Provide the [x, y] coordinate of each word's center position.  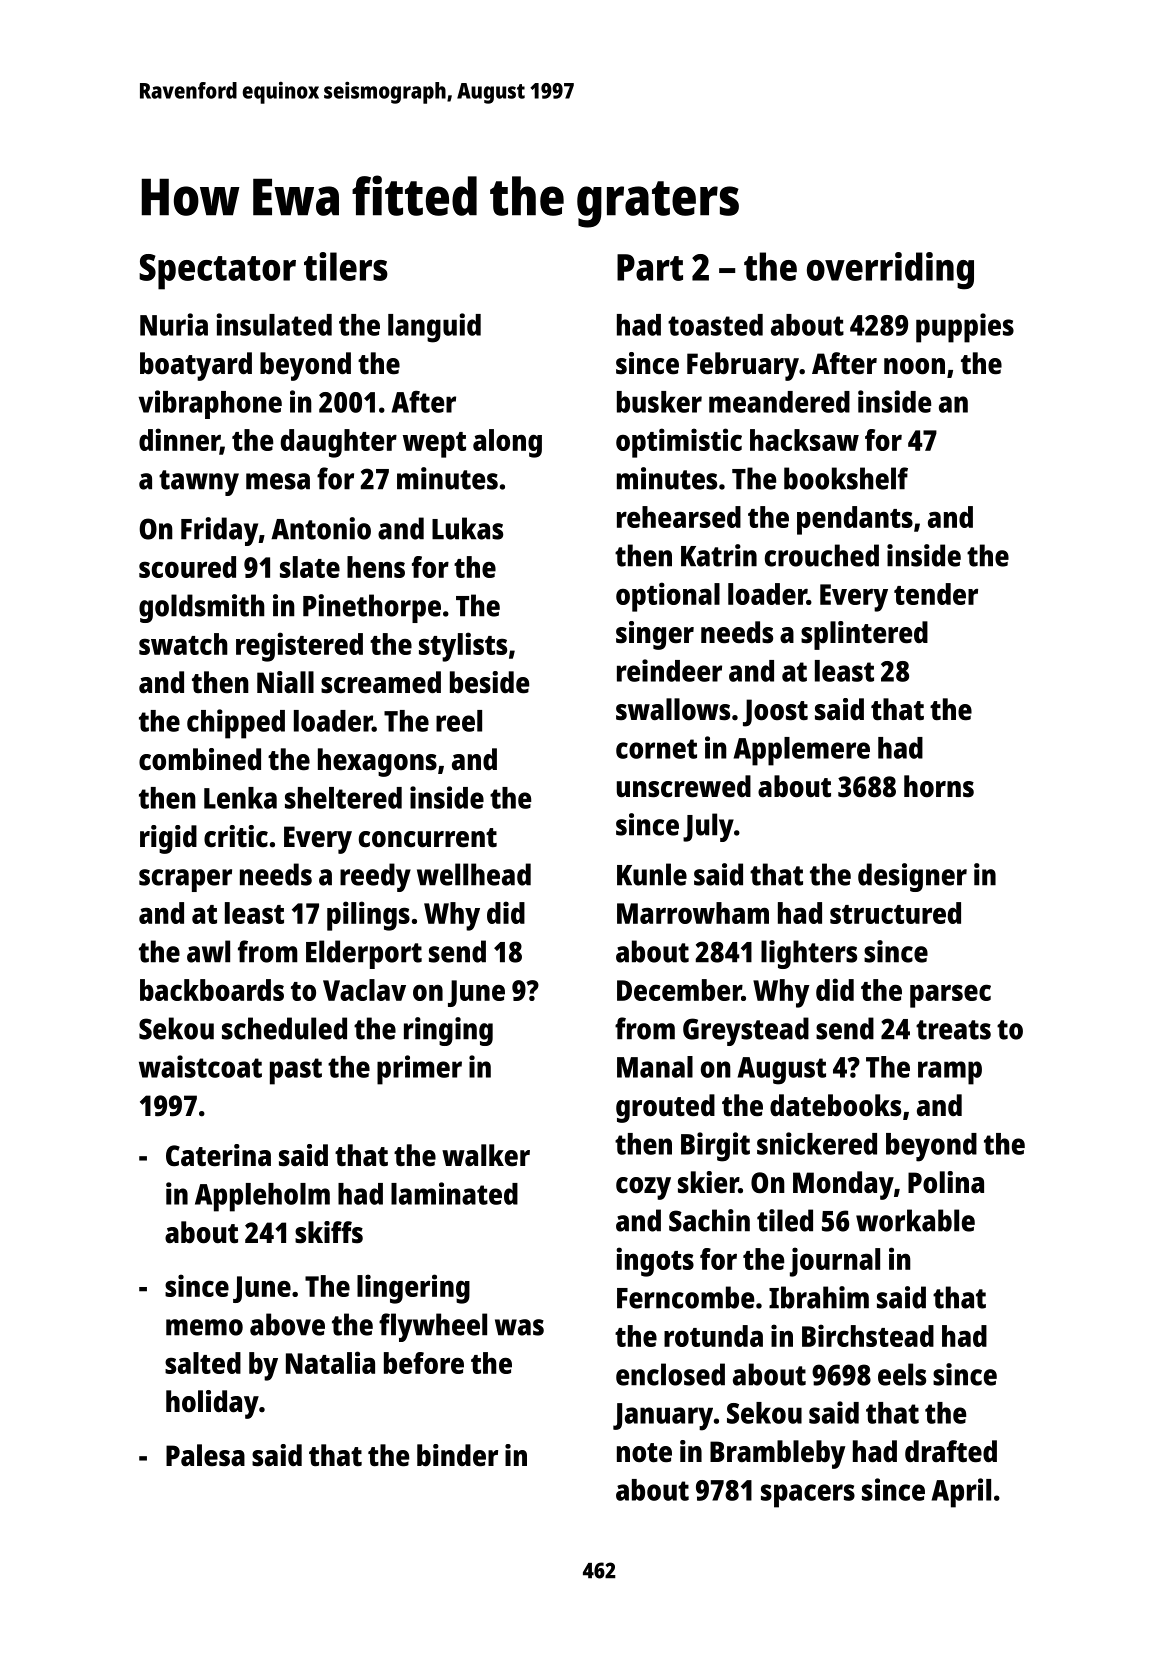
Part [650, 267]
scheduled [284, 1028]
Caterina [218, 1155]
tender [936, 594]
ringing [448, 1031]
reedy [375, 877]
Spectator [217, 272]
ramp [950, 1073]
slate [310, 567]
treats [953, 1030]
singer [655, 635]
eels [902, 1374]
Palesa [205, 1455]
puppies [965, 328]
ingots [655, 1262]
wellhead [474, 874]
